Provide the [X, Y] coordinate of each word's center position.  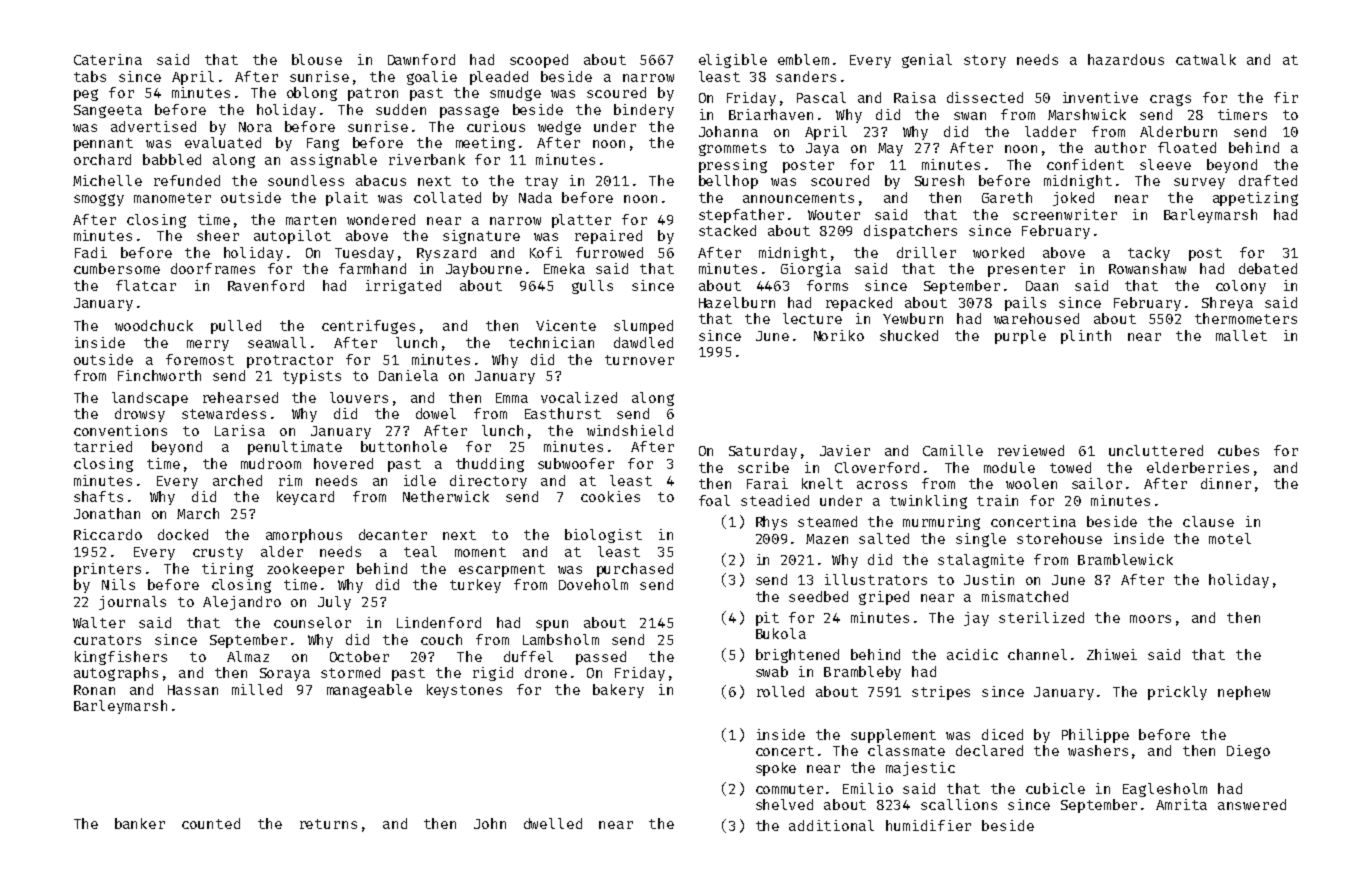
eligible [733, 61]
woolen [1031, 483]
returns [328, 824]
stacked [727, 230]
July [334, 603]
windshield [630, 430]
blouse [317, 59]
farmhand [372, 268]
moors [1150, 619]
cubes [1238, 450]
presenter [1026, 270]
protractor [290, 361]
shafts [98, 496]
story [985, 61]
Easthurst [563, 413]
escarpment [502, 570]
